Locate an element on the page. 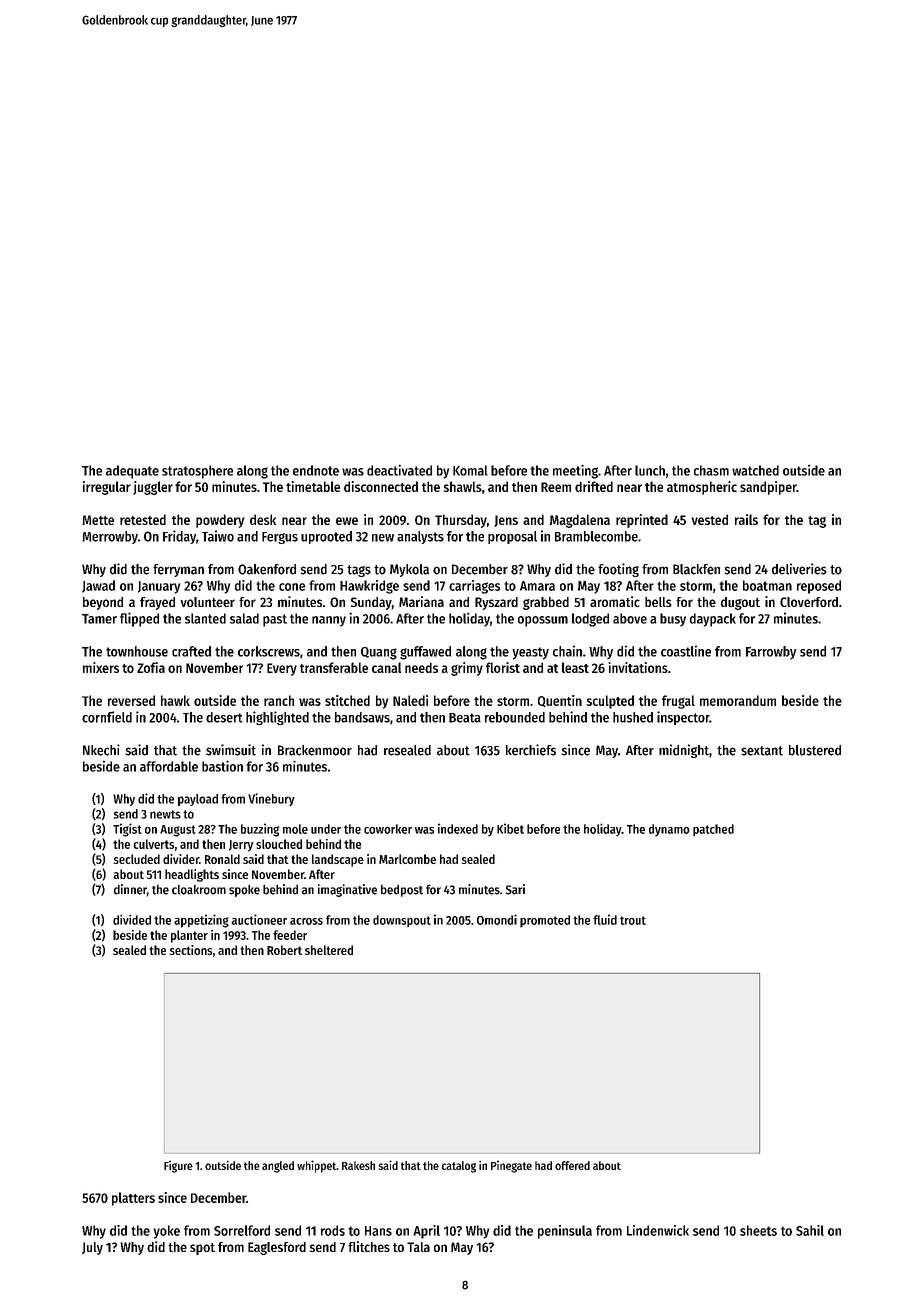 Image resolution: width=924 pixels, height=1308 pixels. ferryman is located at coordinates (178, 570).
